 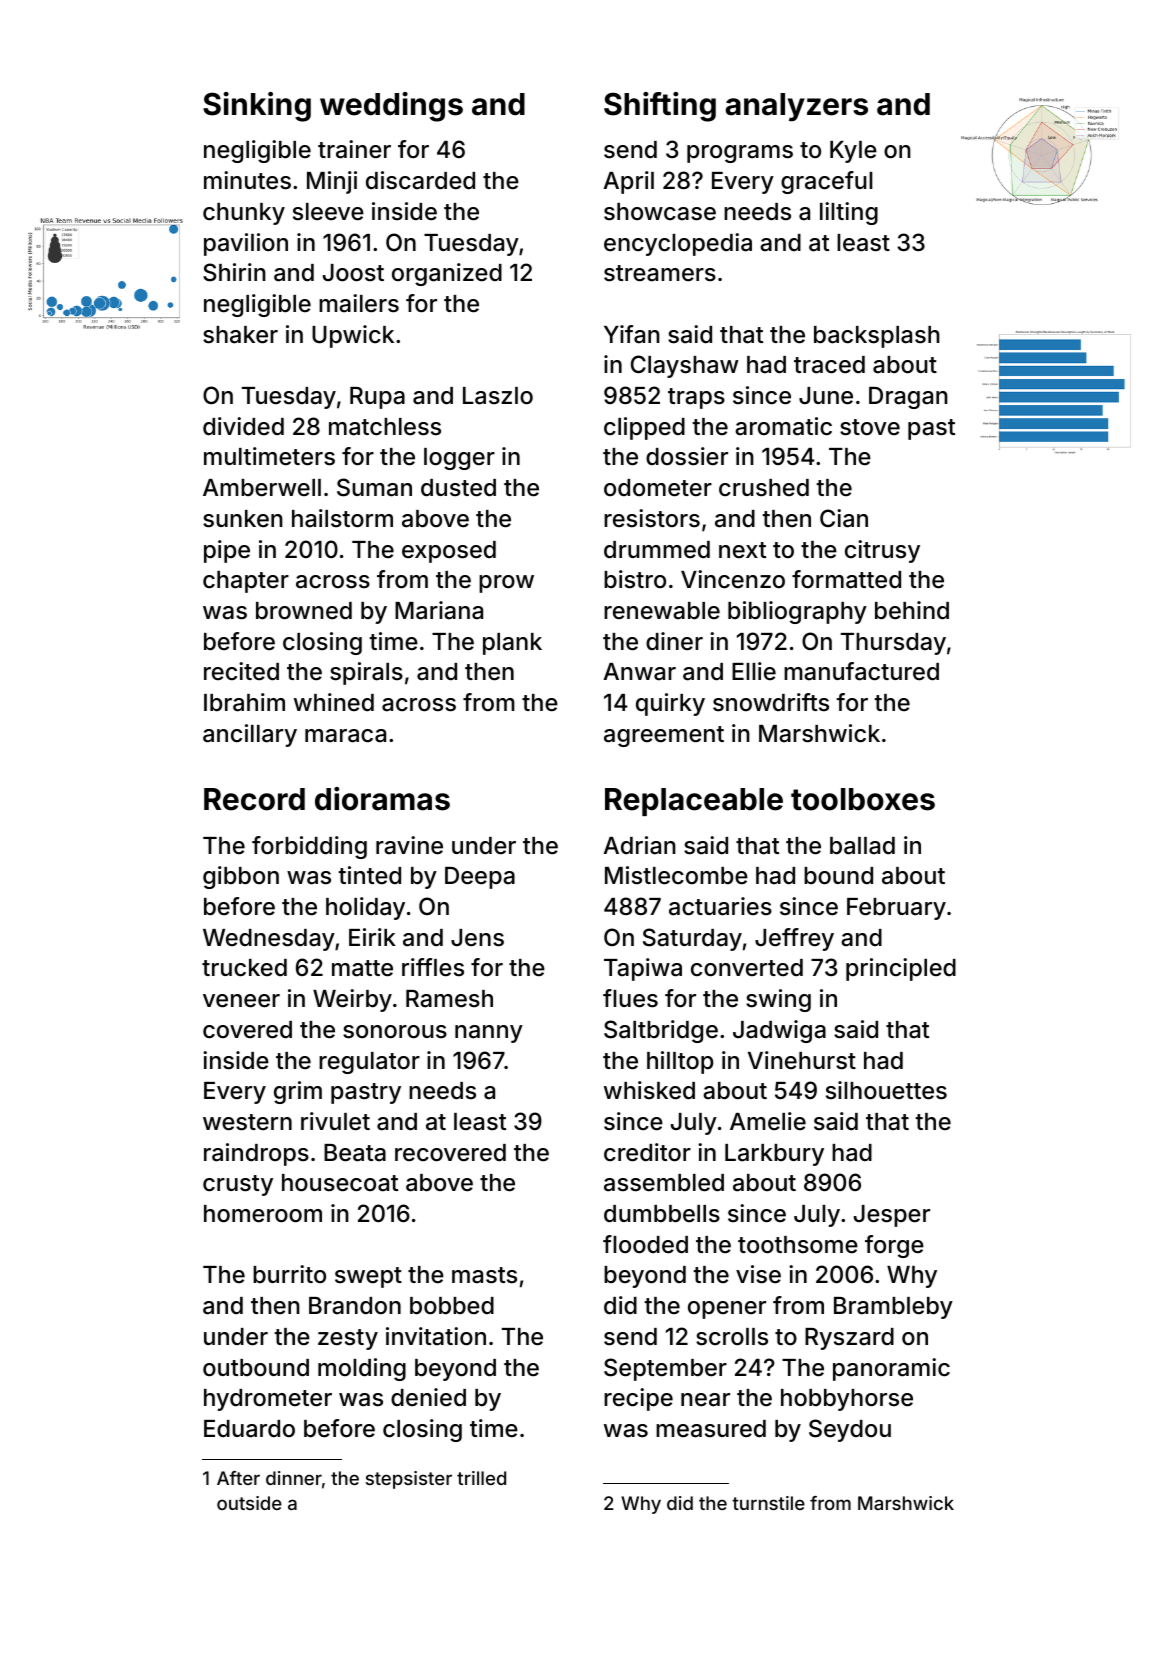 I want to click on turnstile, so click(x=768, y=1503).
